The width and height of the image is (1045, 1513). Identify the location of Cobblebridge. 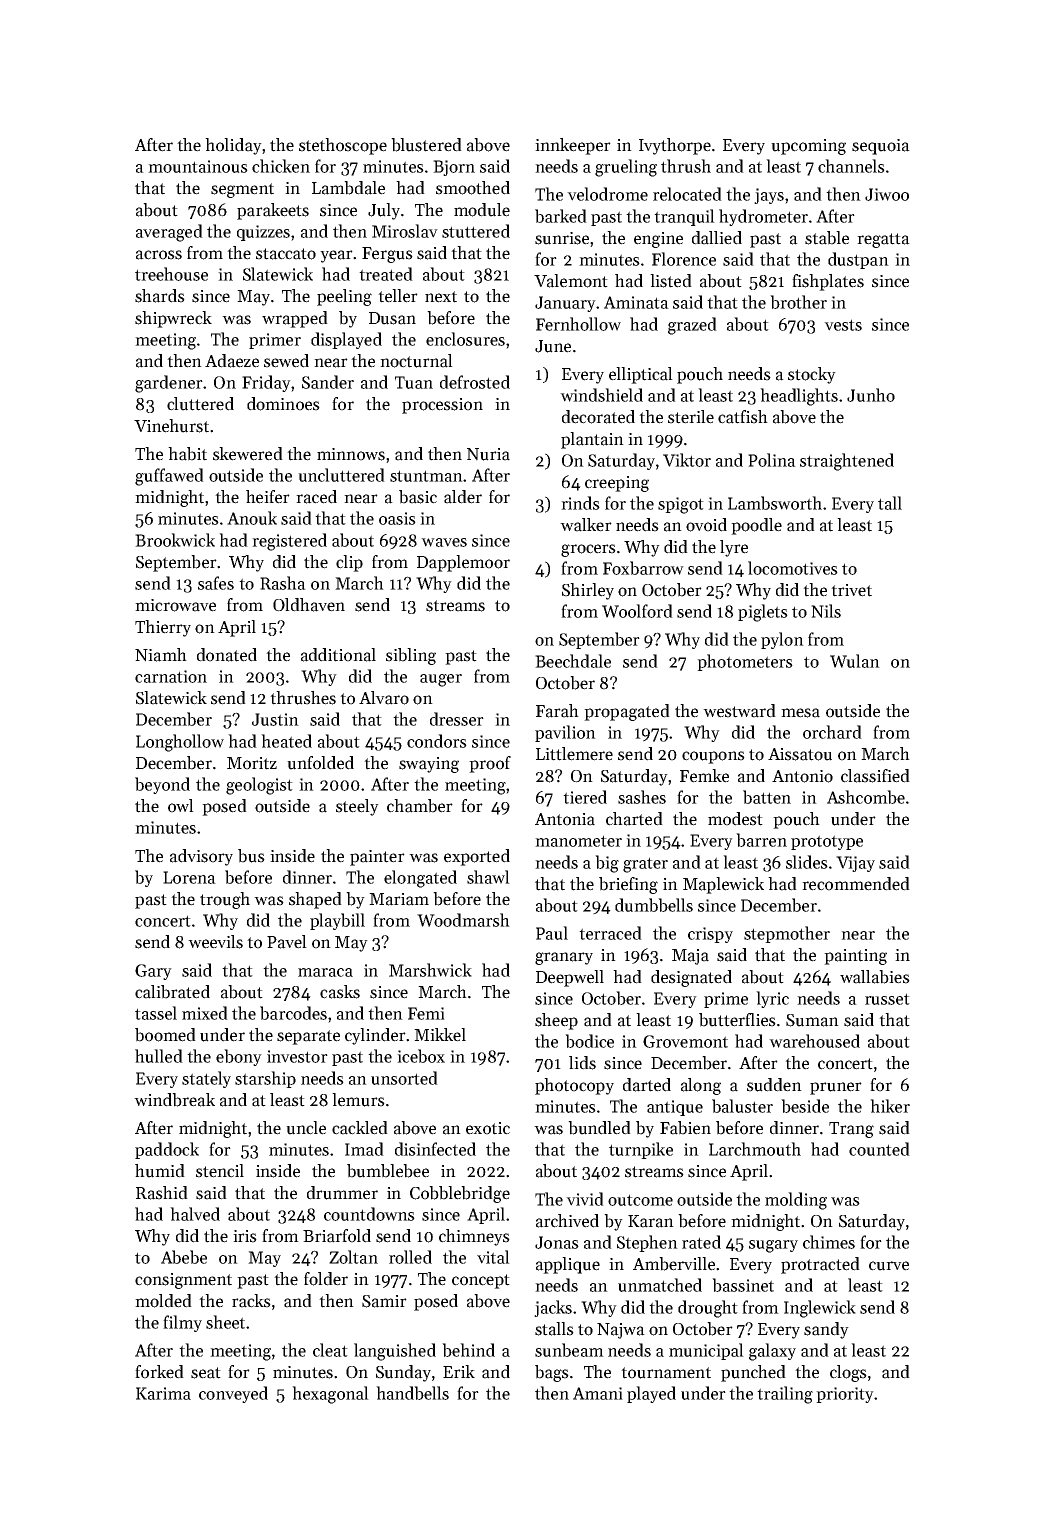
(460, 1194).
